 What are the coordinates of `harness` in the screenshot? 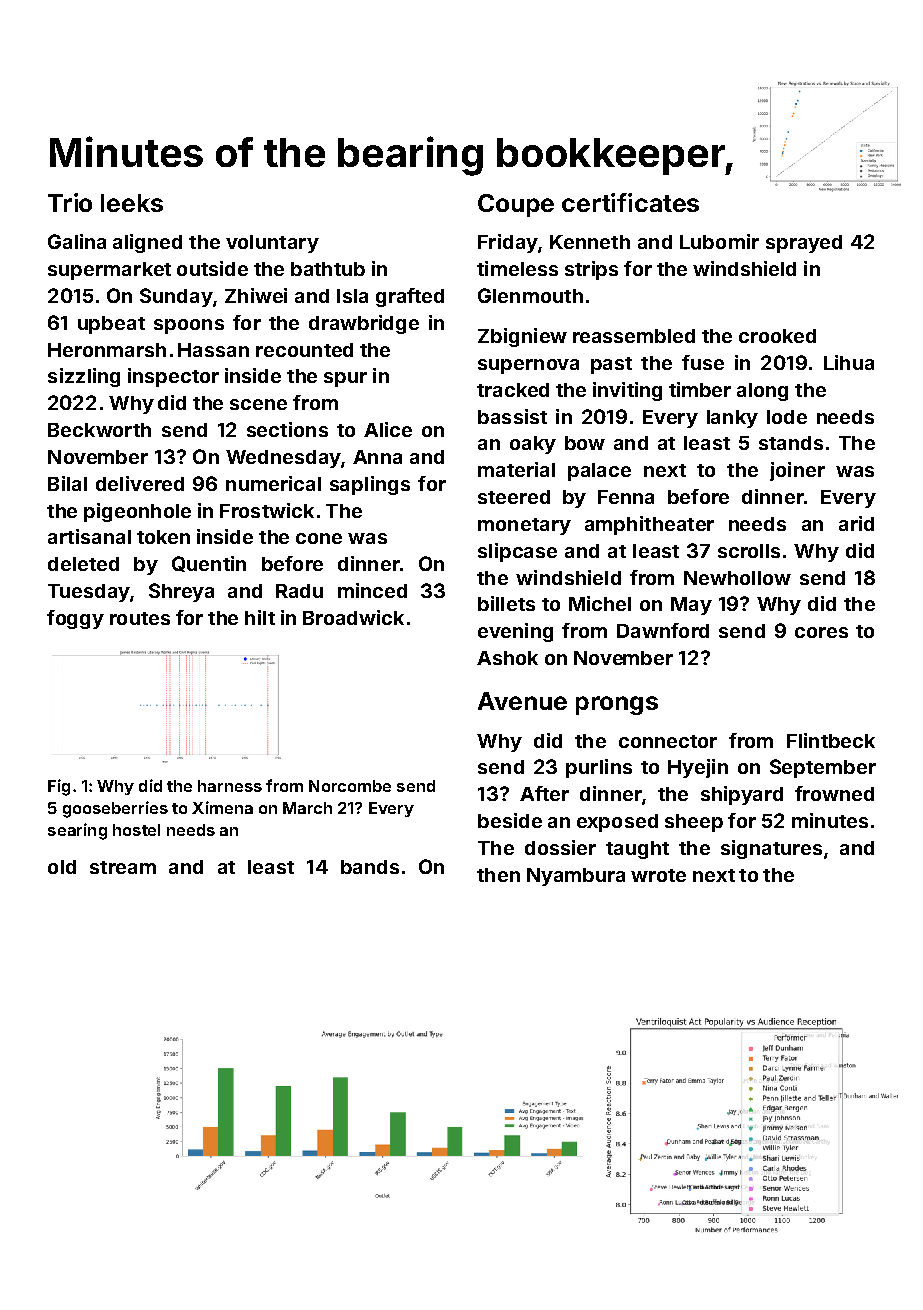 It's located at (230, 786).
